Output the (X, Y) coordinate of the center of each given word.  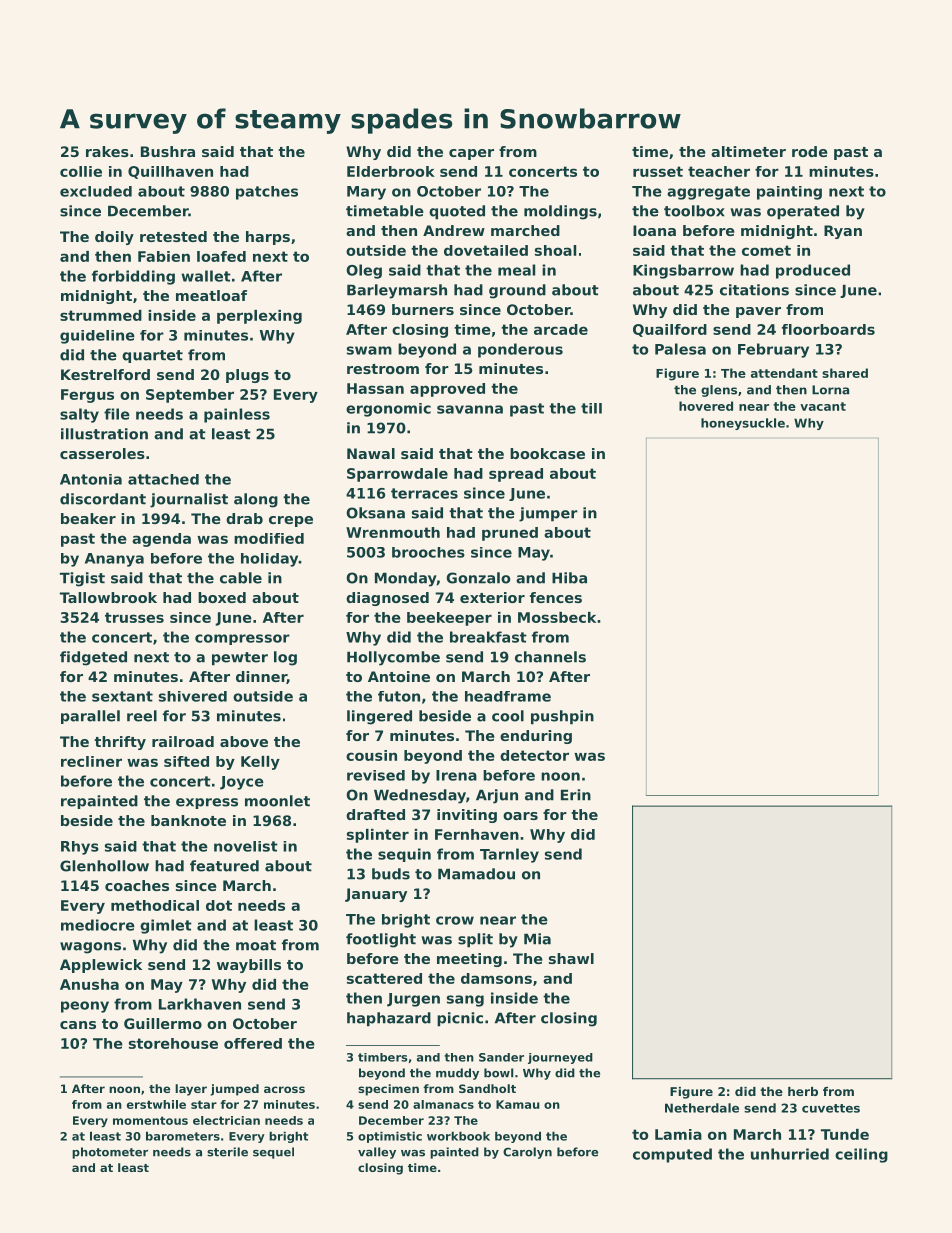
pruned (510, 534)
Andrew (454, 230)
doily (114, 238)
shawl (571, 958)
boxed (222, 597)
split (475, 940)
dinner (261, 677)
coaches (137, 885)
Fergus (87, 396)
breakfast (488, 637)
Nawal (371, 453)
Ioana (654, 230)
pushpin (562, 717)
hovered (706, 406)
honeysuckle (743, 424)
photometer (110, 1153)
